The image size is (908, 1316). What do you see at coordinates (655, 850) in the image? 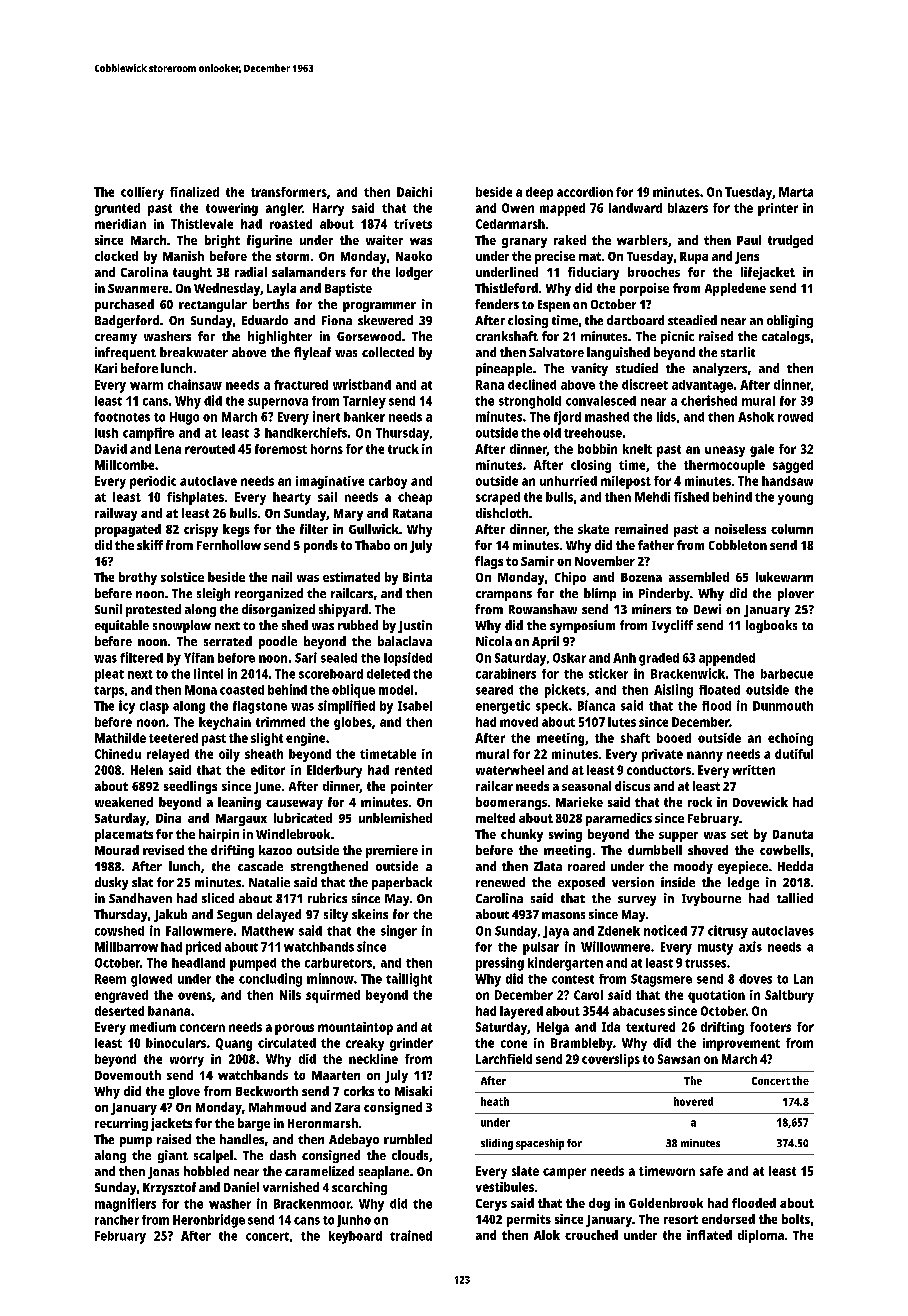
I see `dumbbell` at bounding box center [655, 850].
